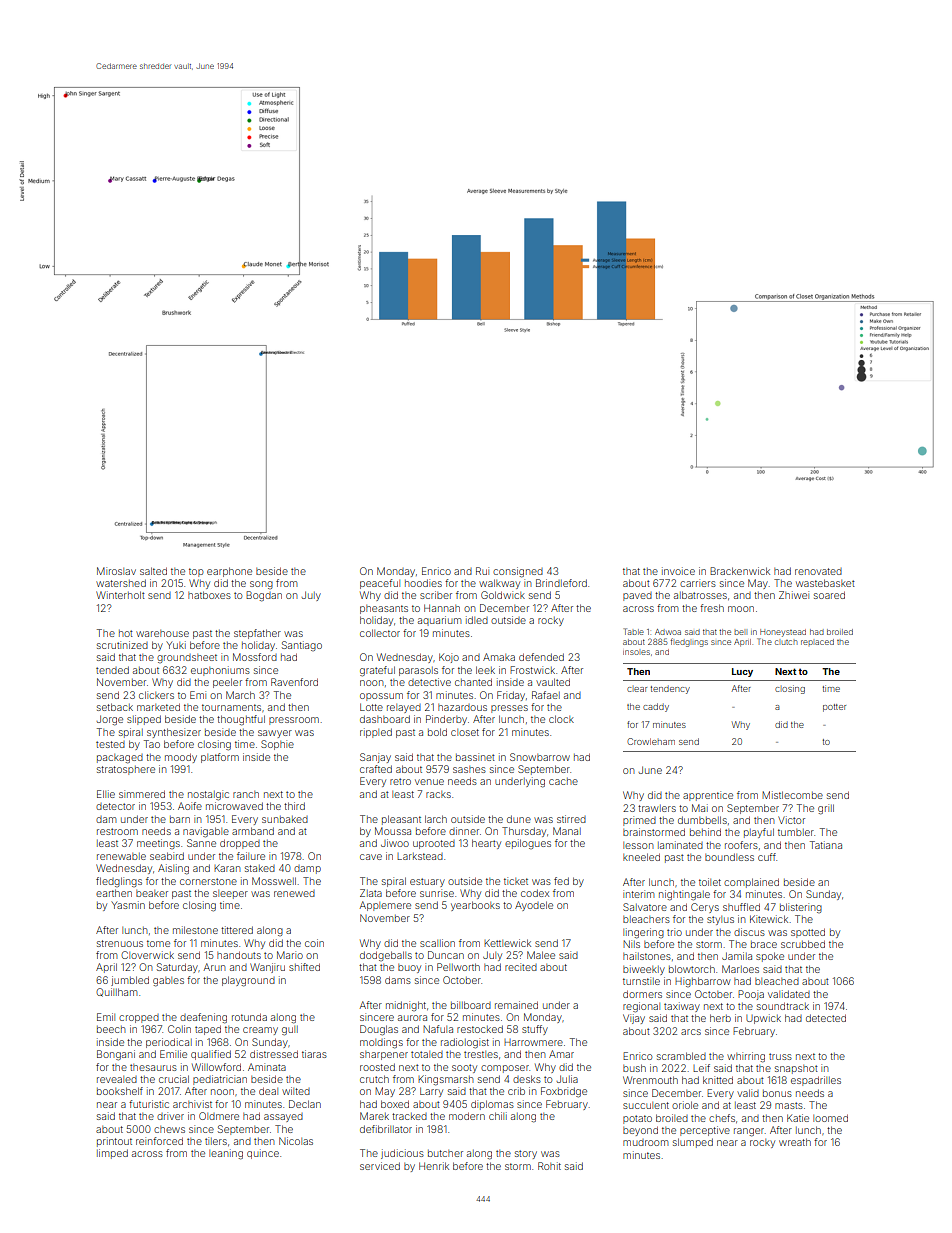 The height and width of the document is (1233, 952). What do you see at coordinates (285, 819) in the document?
I see `sunbaked` at bounding box center [285, 819].
